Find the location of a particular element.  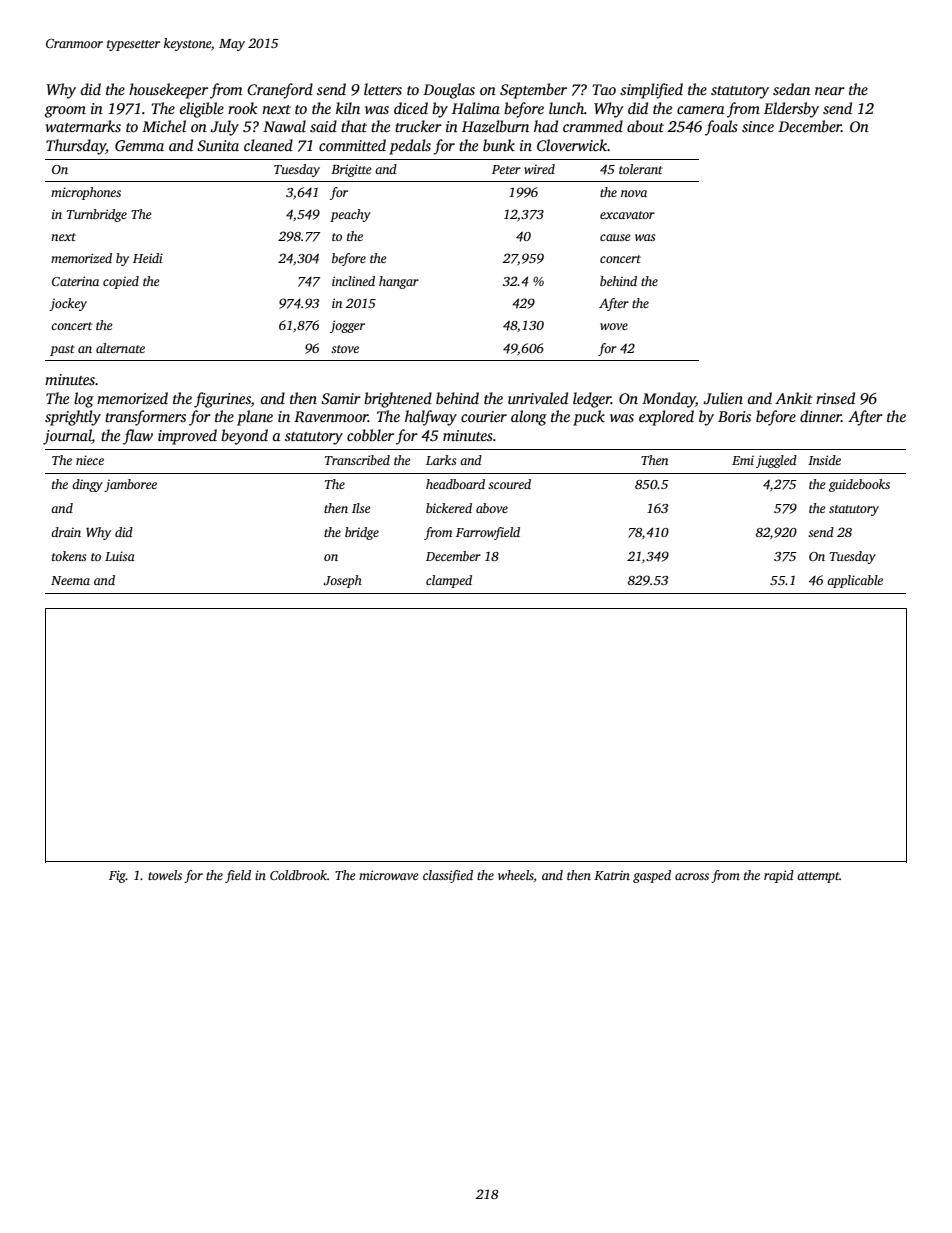

towels is located at coordinates (165, 875).
